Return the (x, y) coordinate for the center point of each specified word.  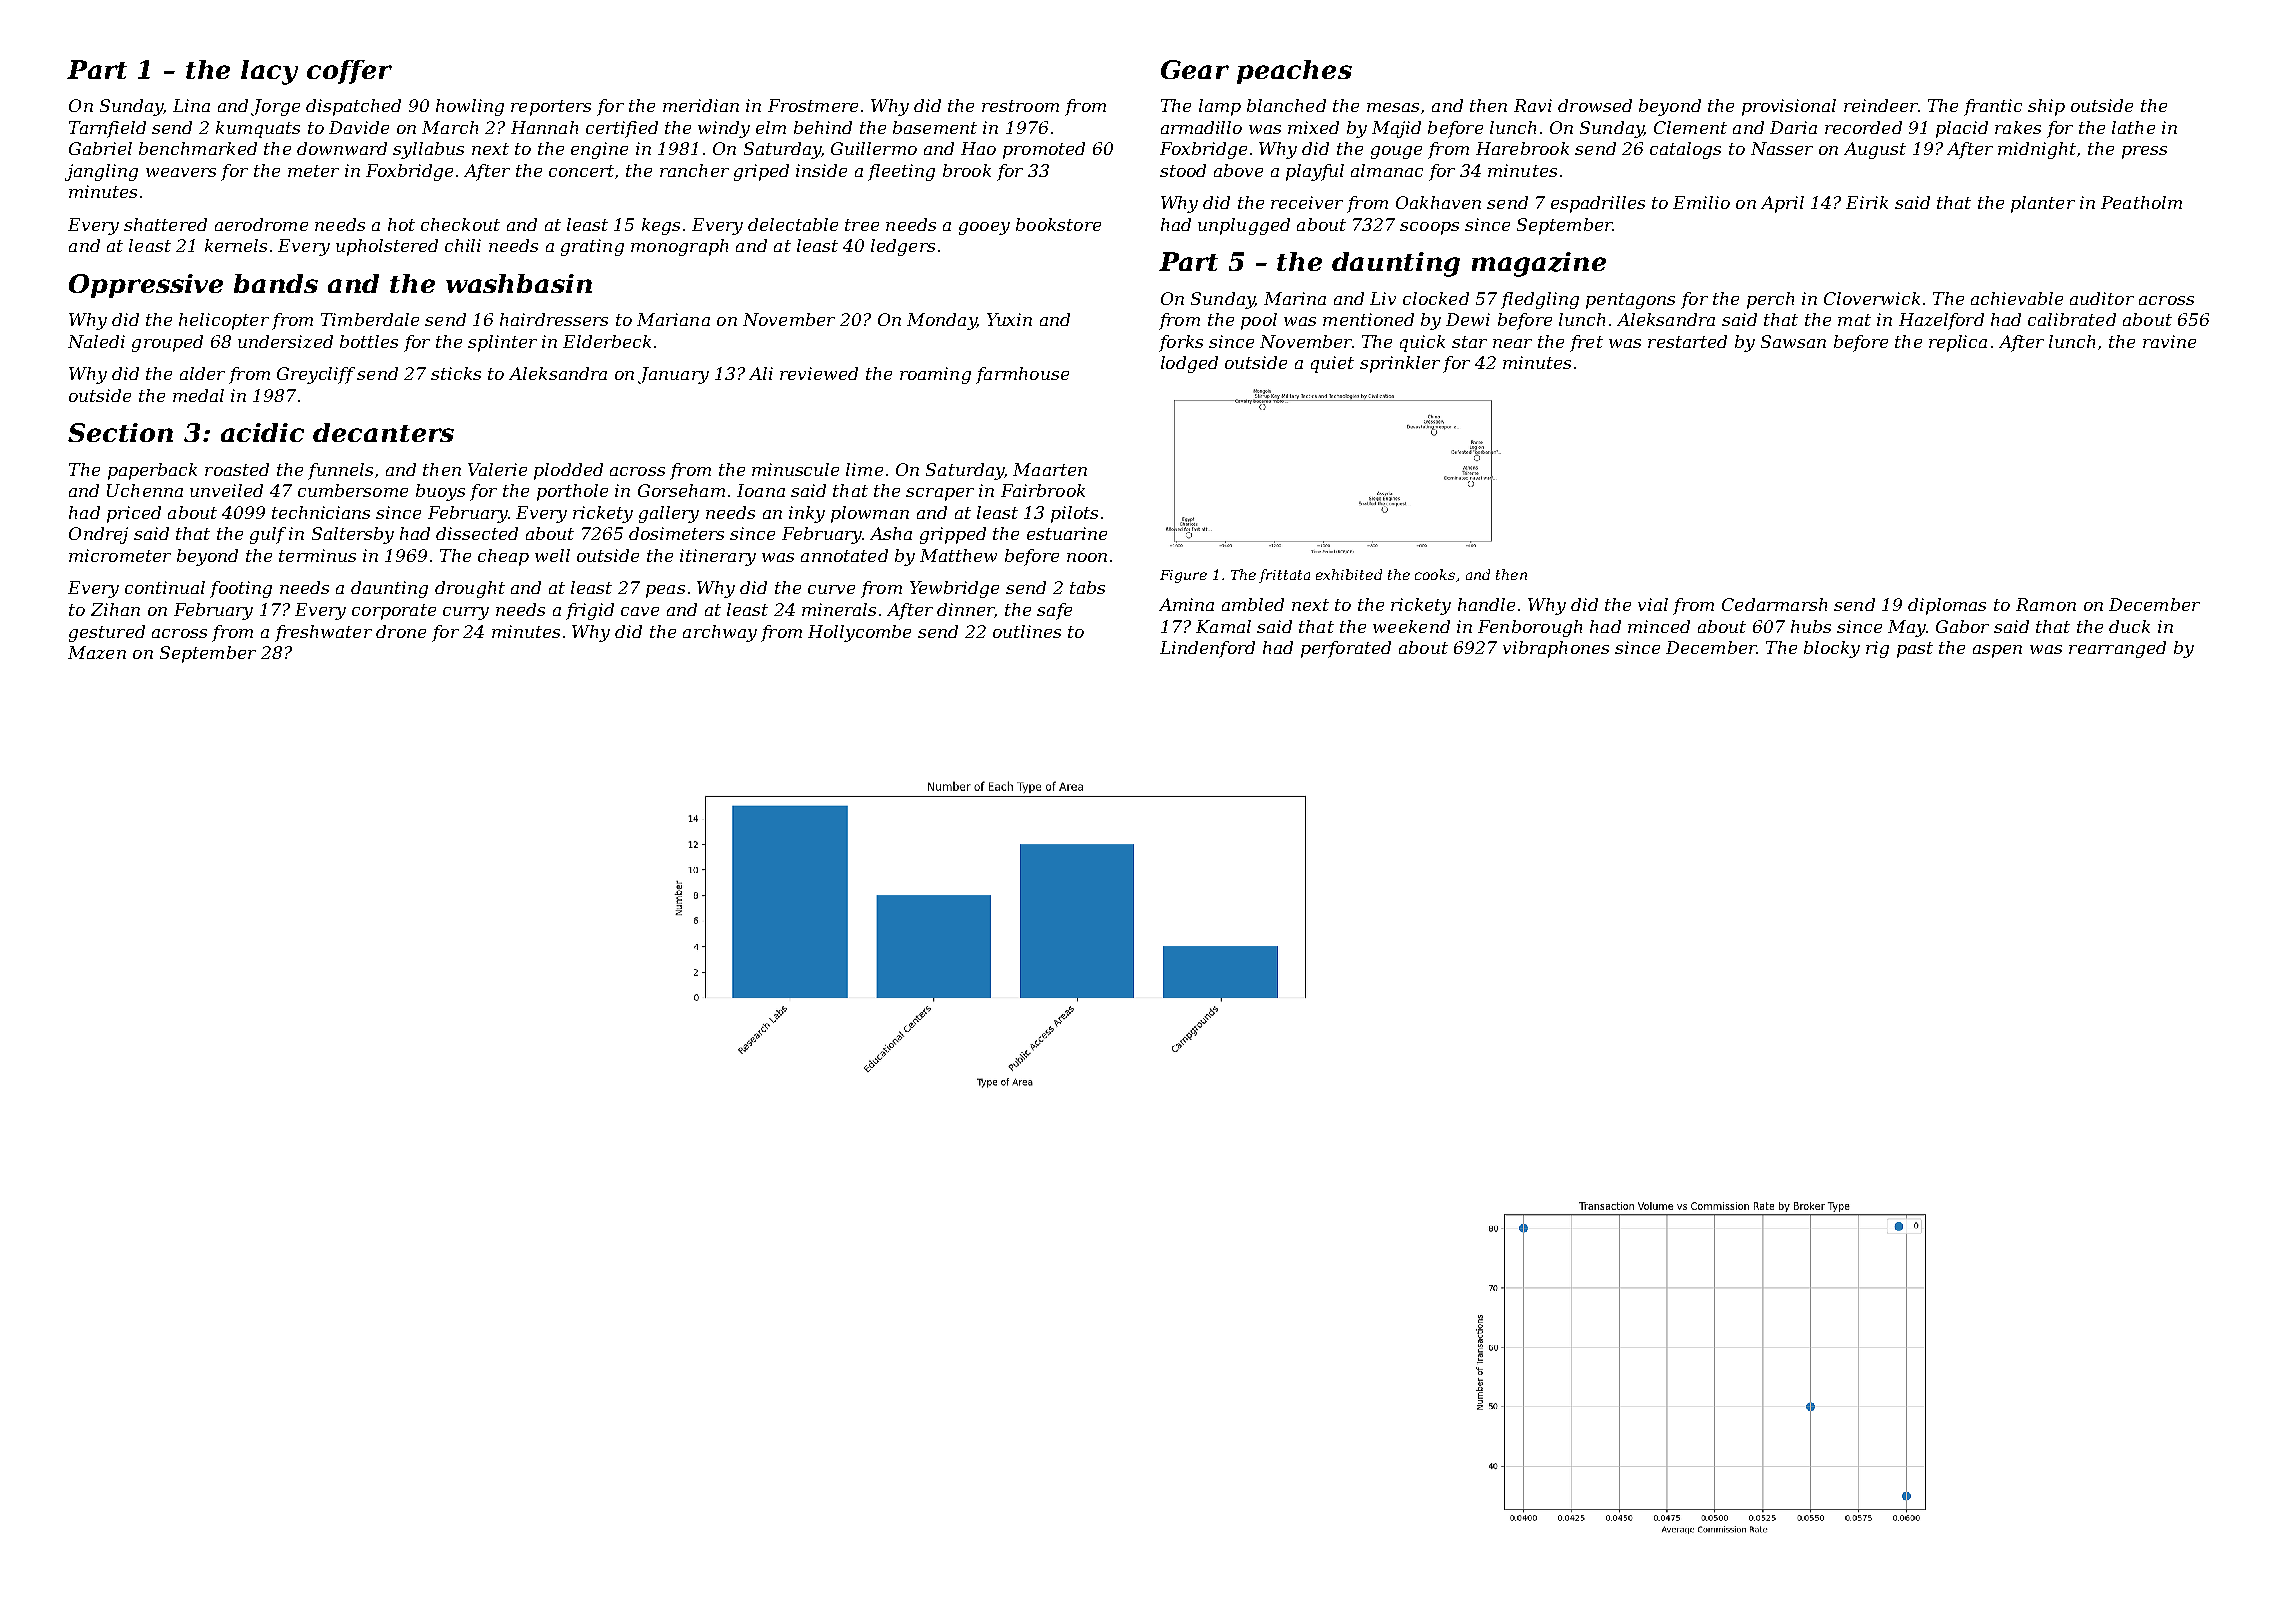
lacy (269, 72)
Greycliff (316, 375)
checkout (460, 224)
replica (1958, 343)
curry (466, 613)
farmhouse (1022, 375)
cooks (1435, 574)
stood (1183, 170)
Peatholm (2141, 202)
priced (134, 514)
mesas (1393, 107)
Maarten (1050, 469)
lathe (2133, 127)
